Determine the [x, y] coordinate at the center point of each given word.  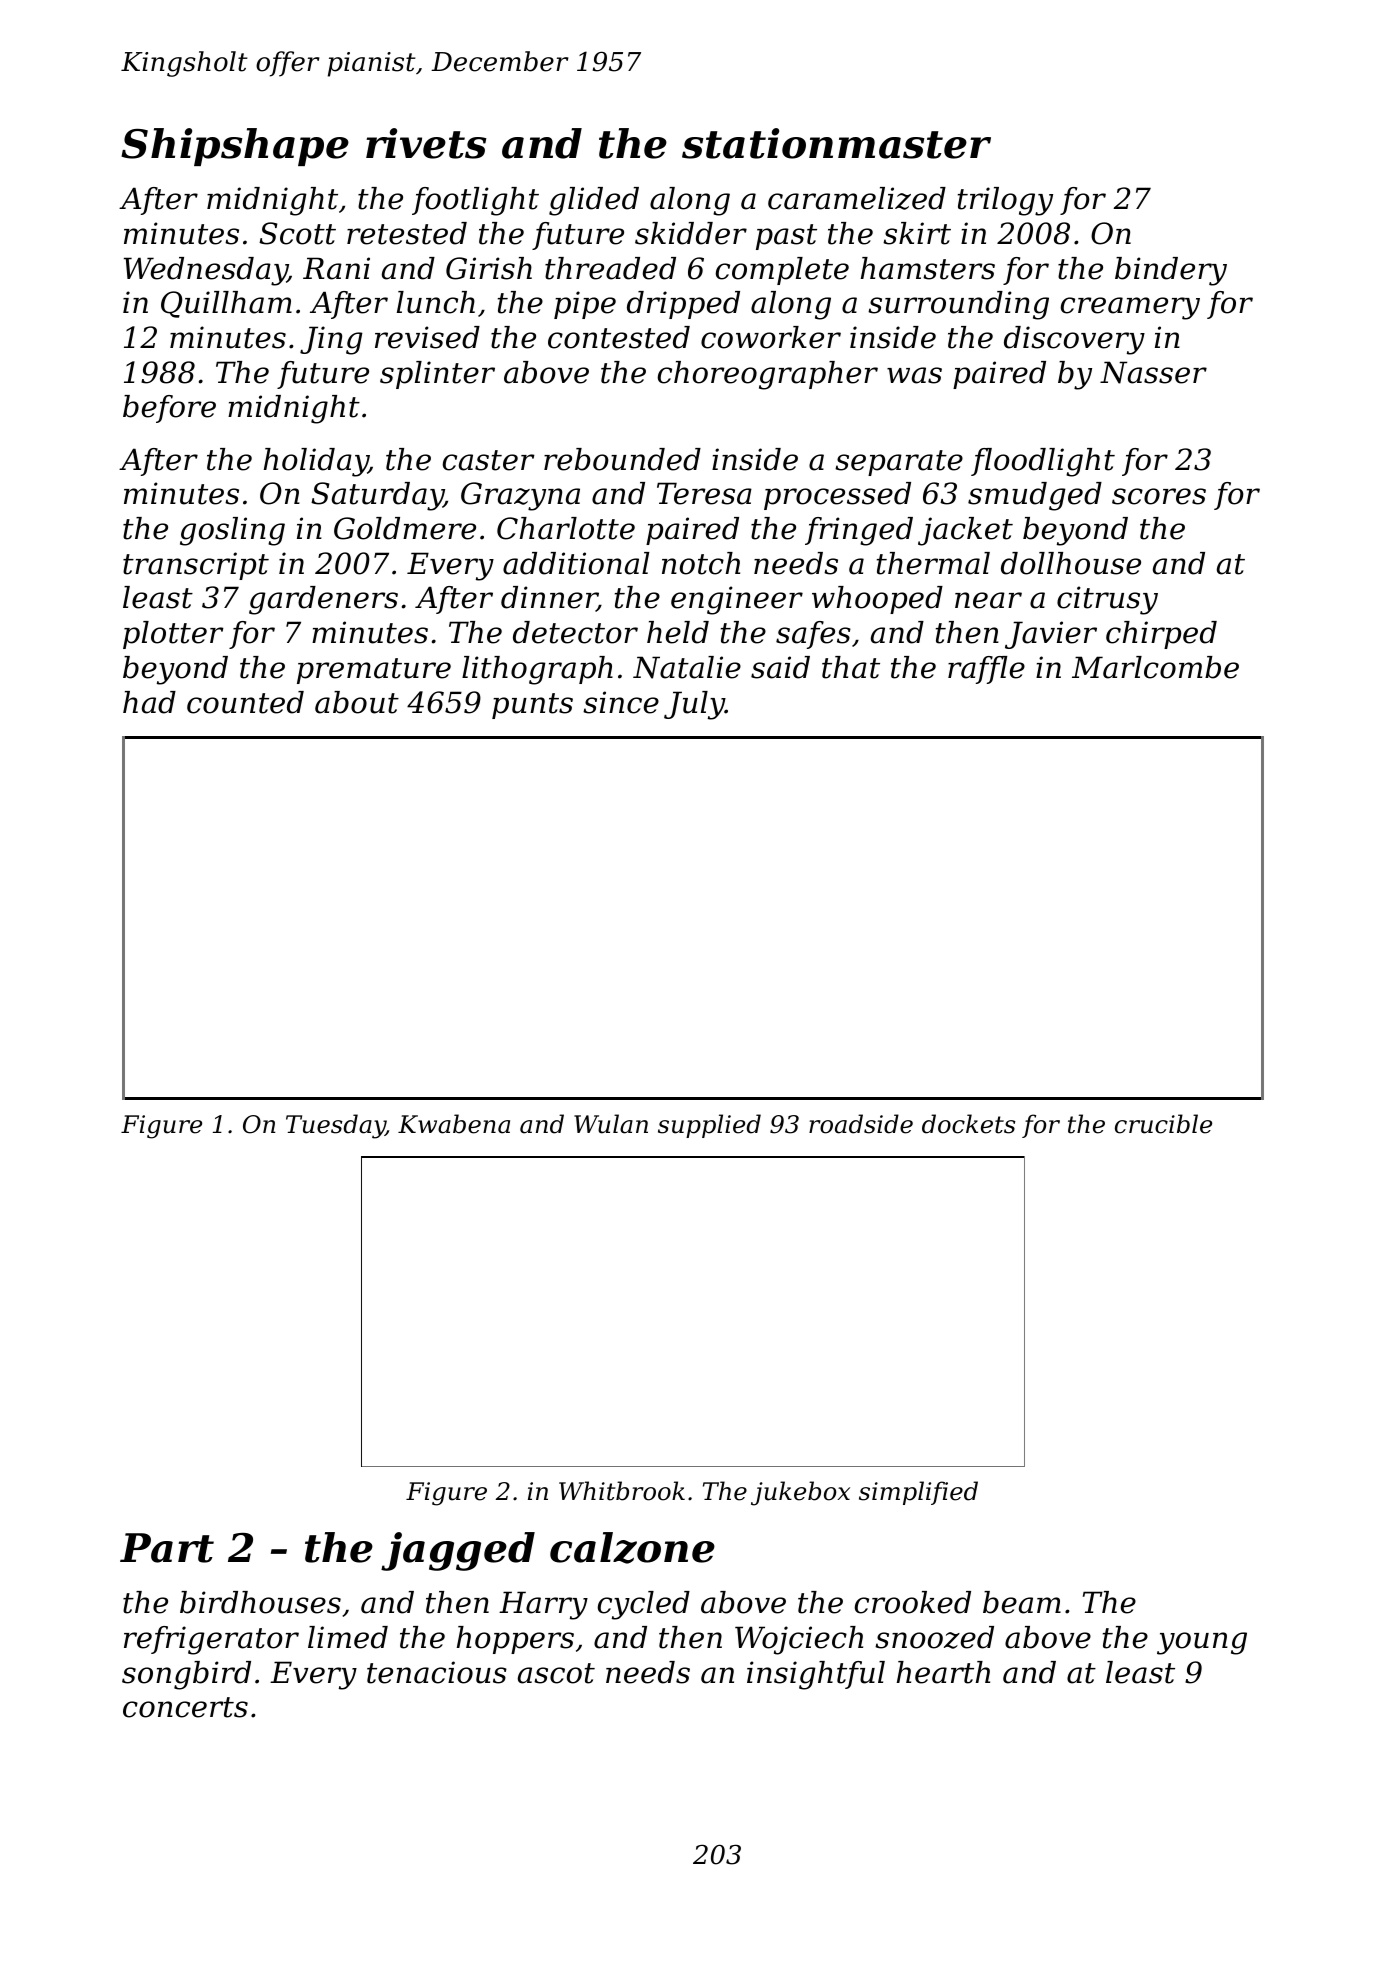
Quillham [226, 304]
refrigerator [211, 1640]
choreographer [768, 375]
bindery [1171, 271]
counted [245, 702]
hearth [943, 1672]
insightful [816, 1675]
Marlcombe [1155, 667]
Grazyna [520, 496]
